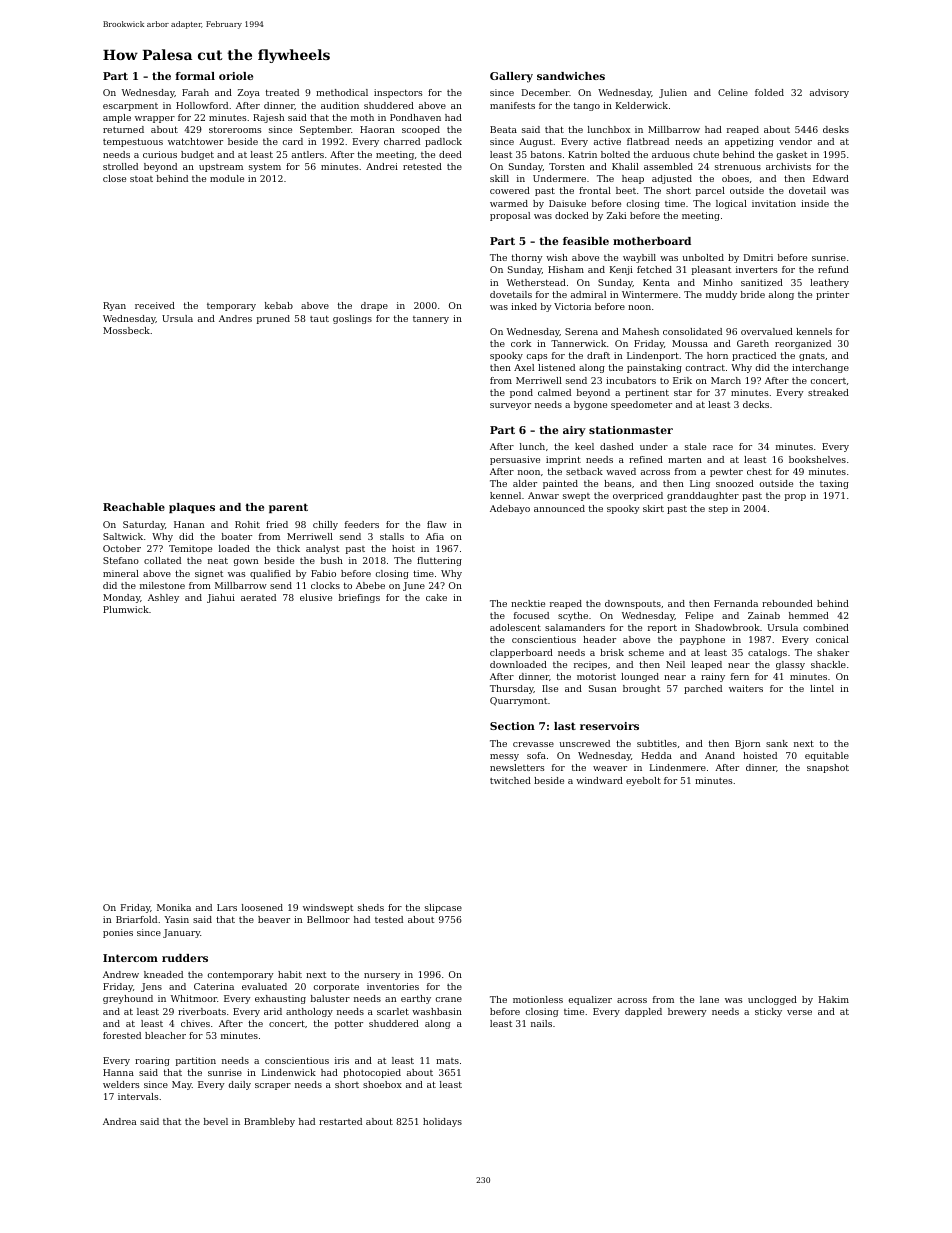 This document has height=1233, width=952. I want to click on Moussa, so click(690, 343).
